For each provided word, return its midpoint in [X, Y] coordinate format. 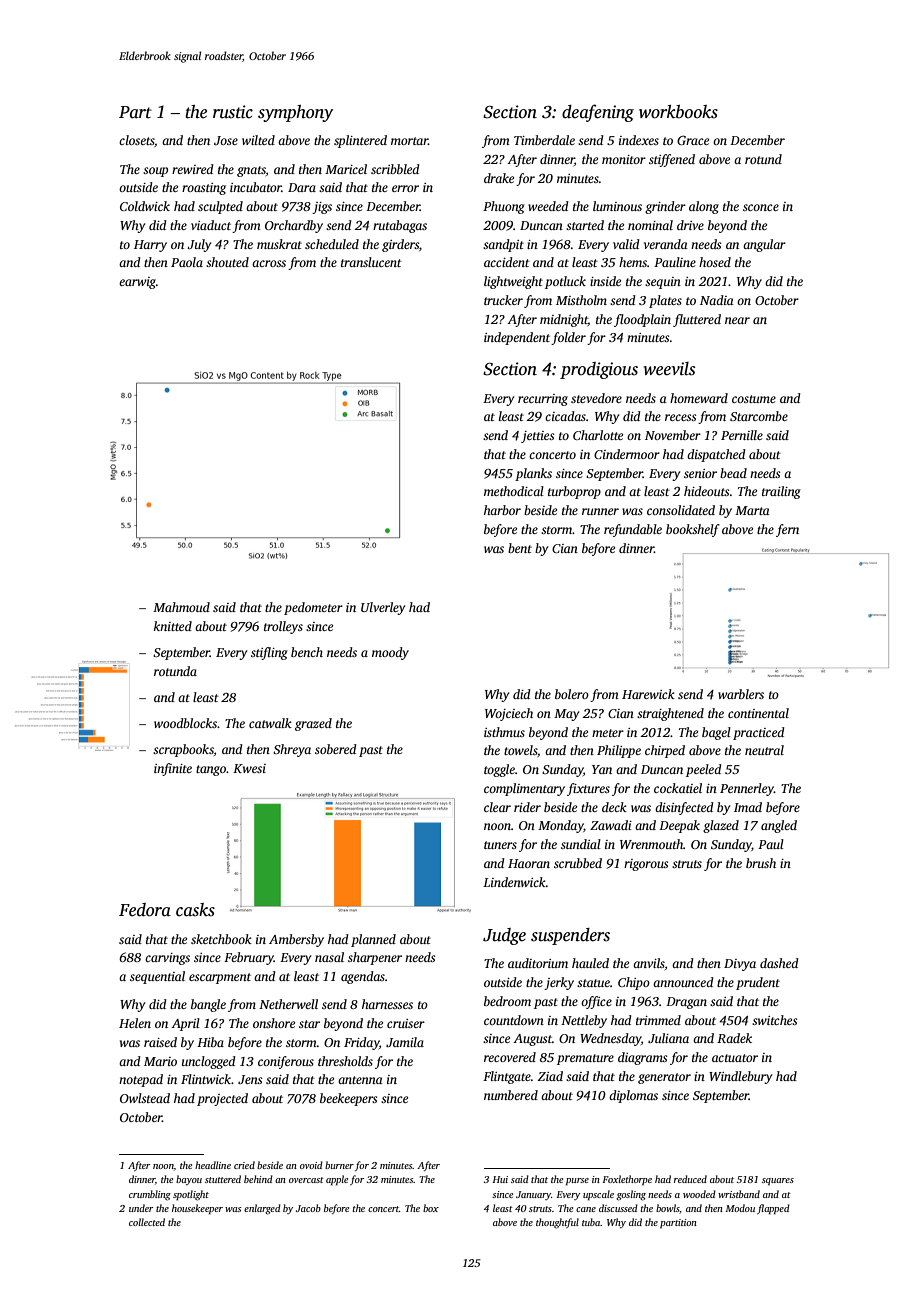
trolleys [283, 627]
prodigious [599, 370]
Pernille [742, 435]
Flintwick [206, 1079]
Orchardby [294, 226]
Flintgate [507, 1077]
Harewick [648, 694]
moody [390, 653]
